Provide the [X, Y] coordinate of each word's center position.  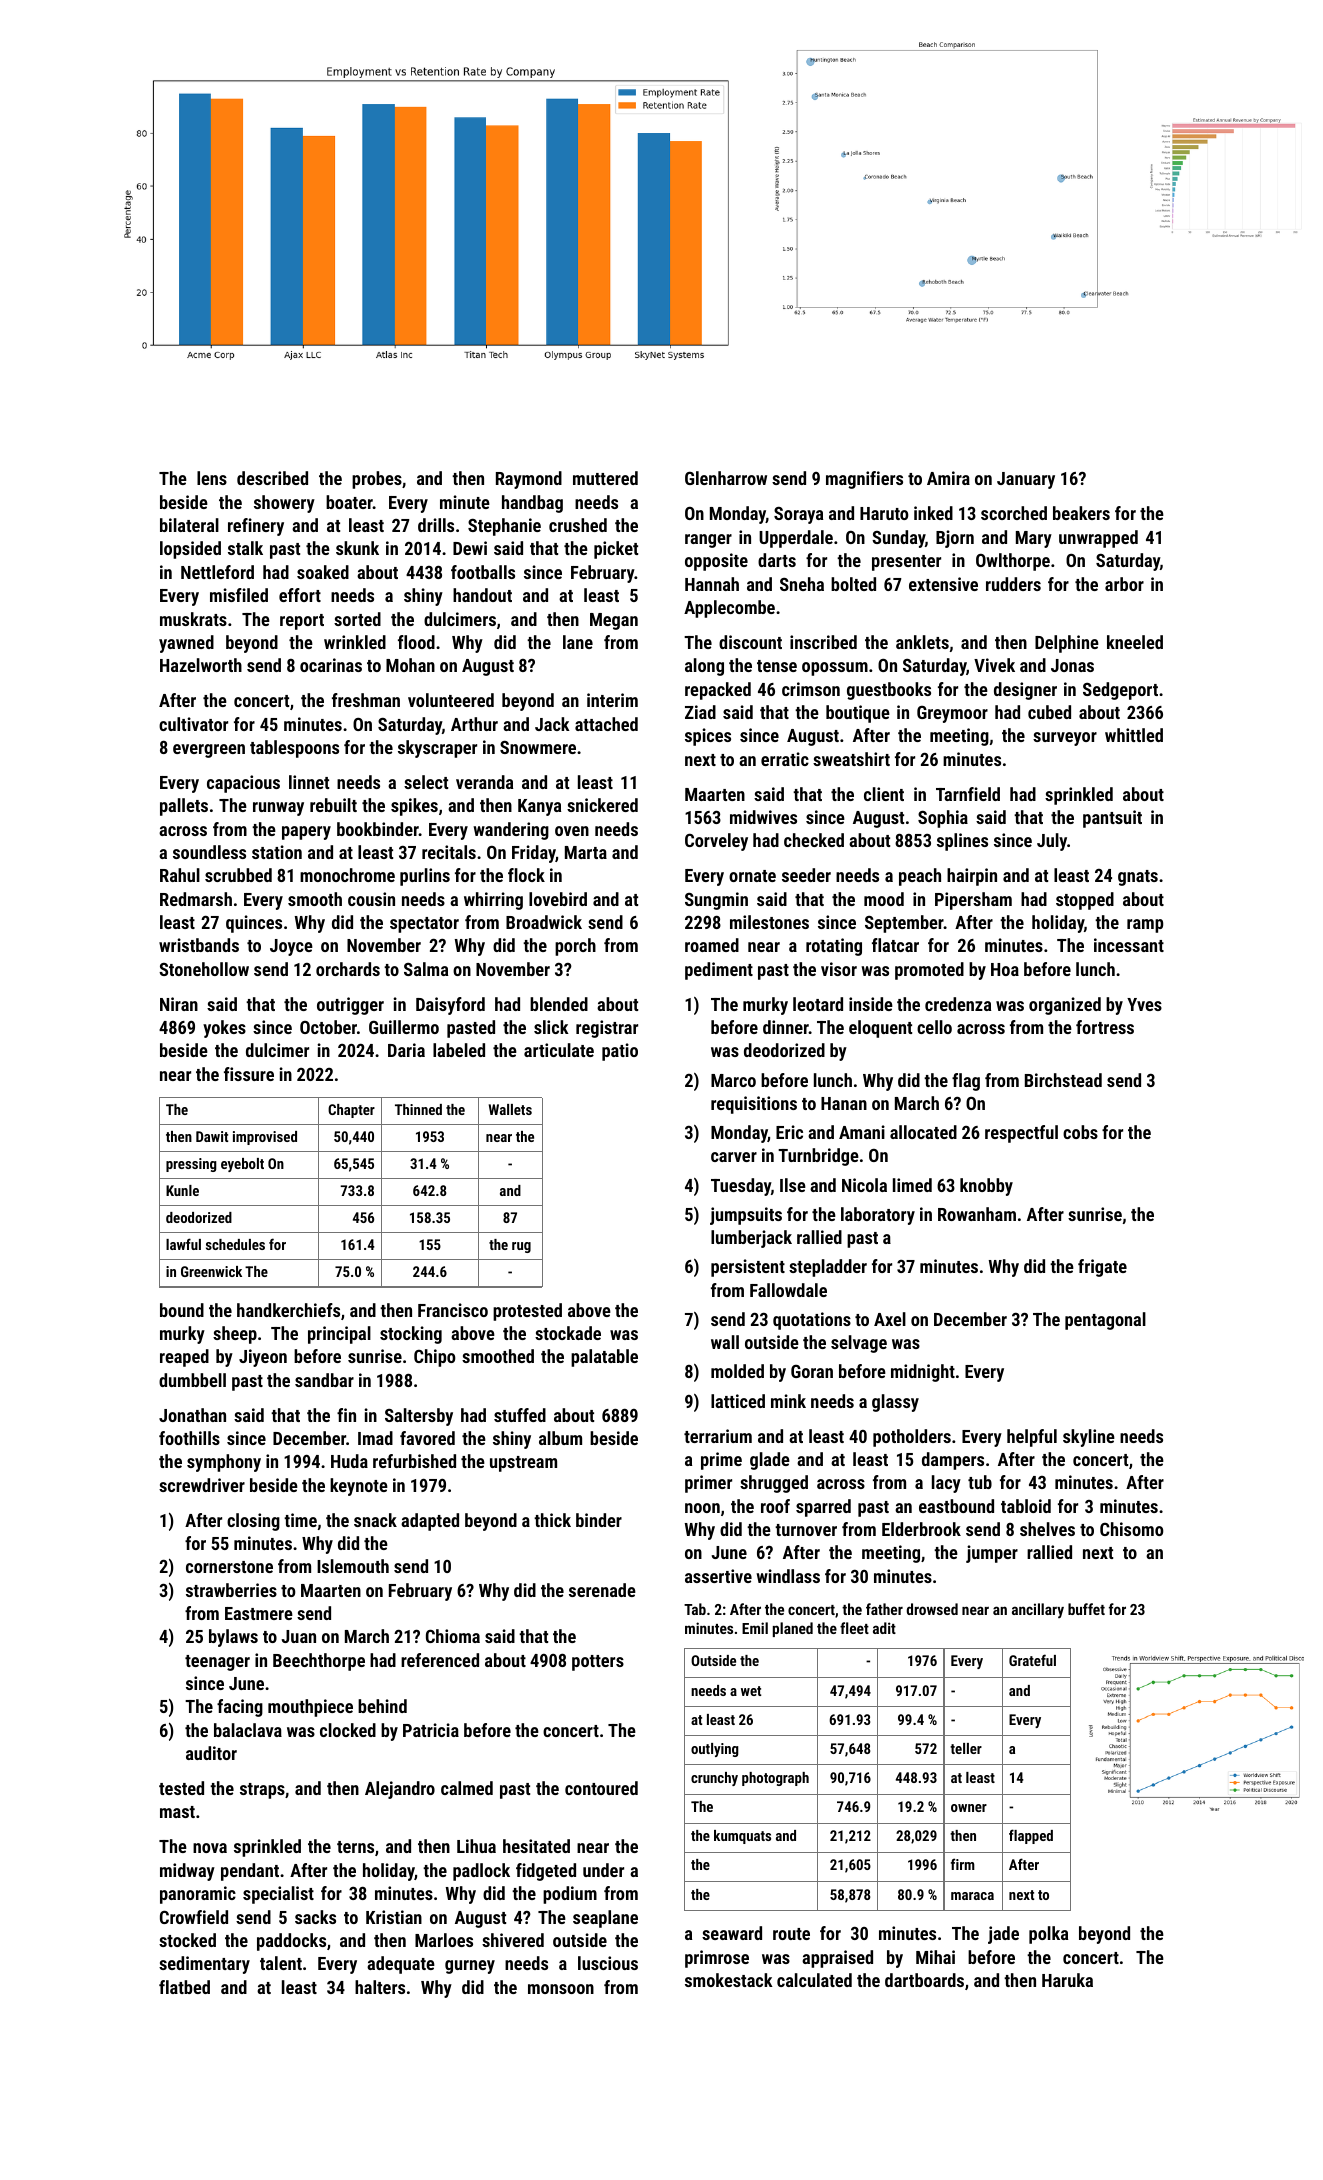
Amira [948, 478]
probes [377, 480]
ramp [1145, 926]
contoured [601, 1788]
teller [966, 1748]
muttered [605, 478]
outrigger [350, 1006]
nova [210, 1848]
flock [526, 875]
